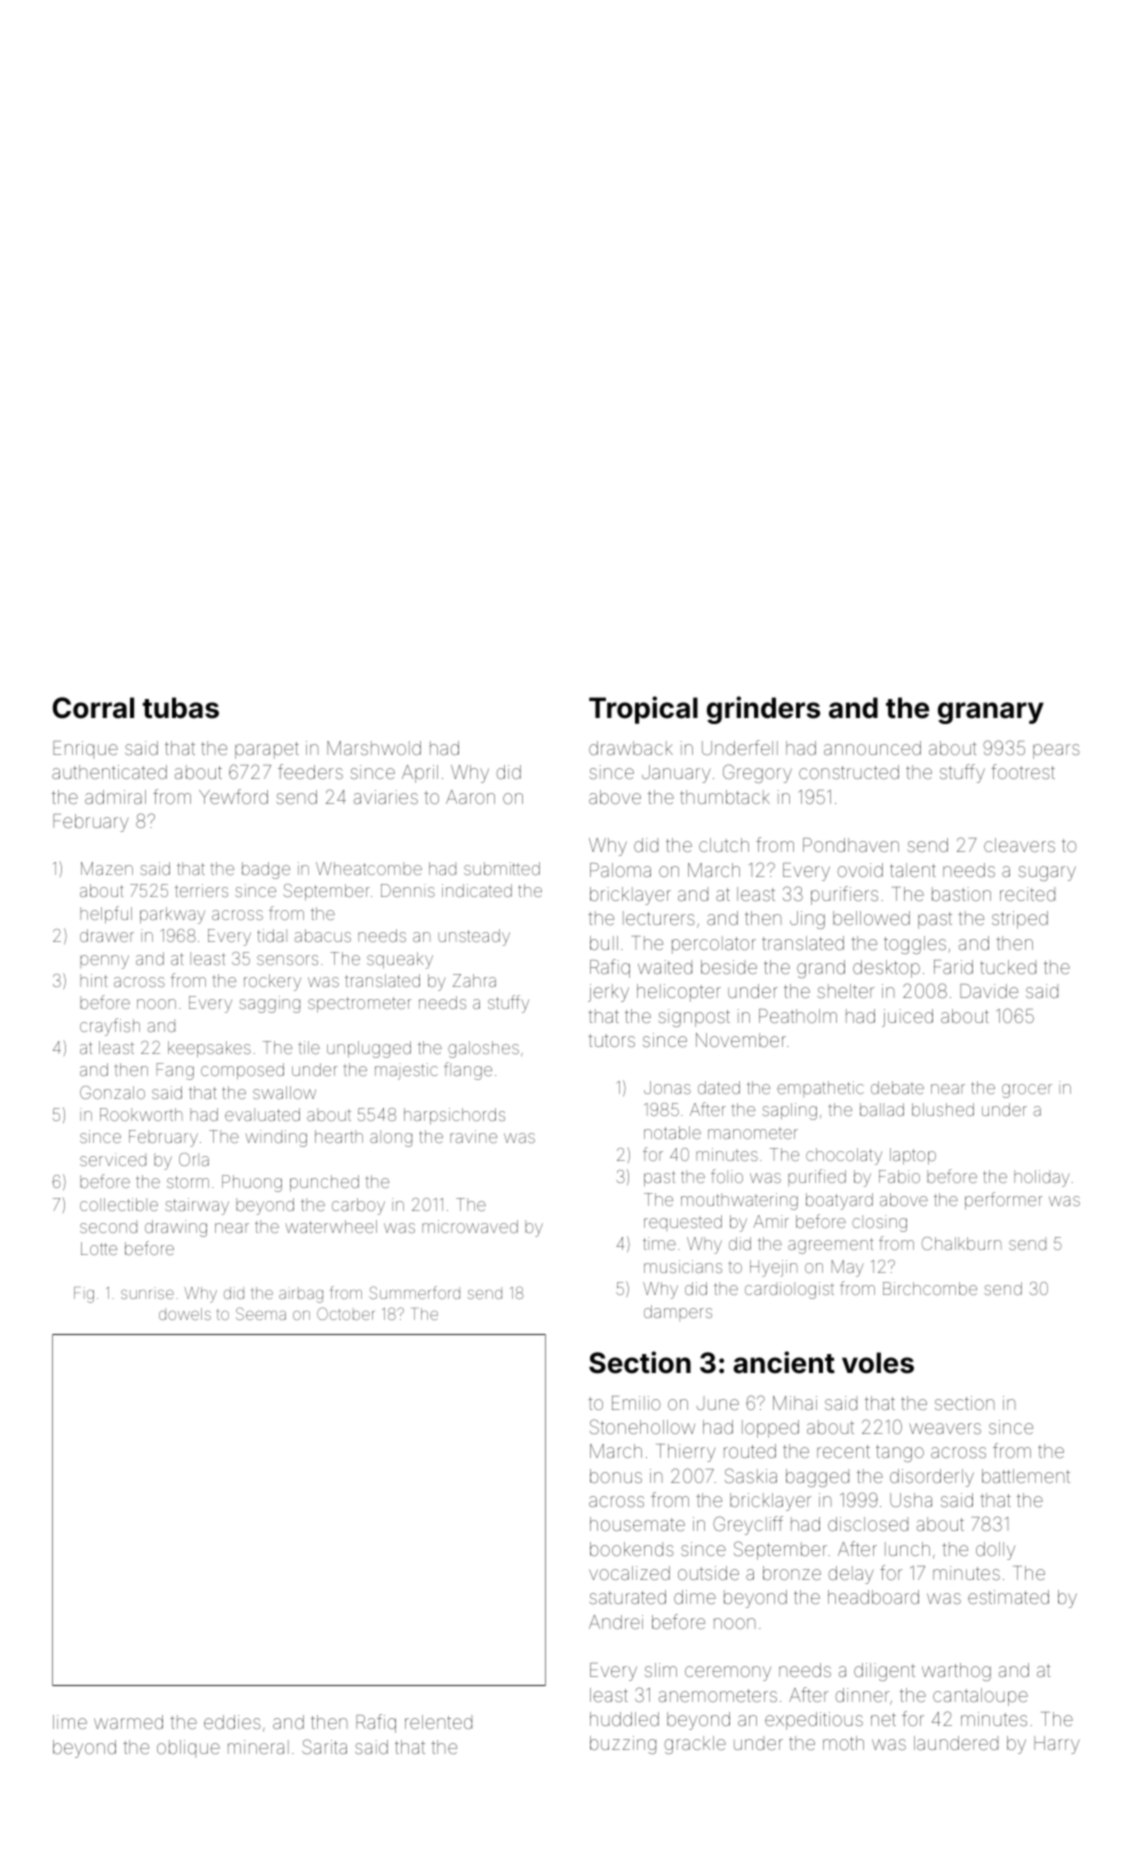 This image has height=1867, width=1134. Describe the element at coordinates (643, 710) in the image. I see `Tropical` at that location.
